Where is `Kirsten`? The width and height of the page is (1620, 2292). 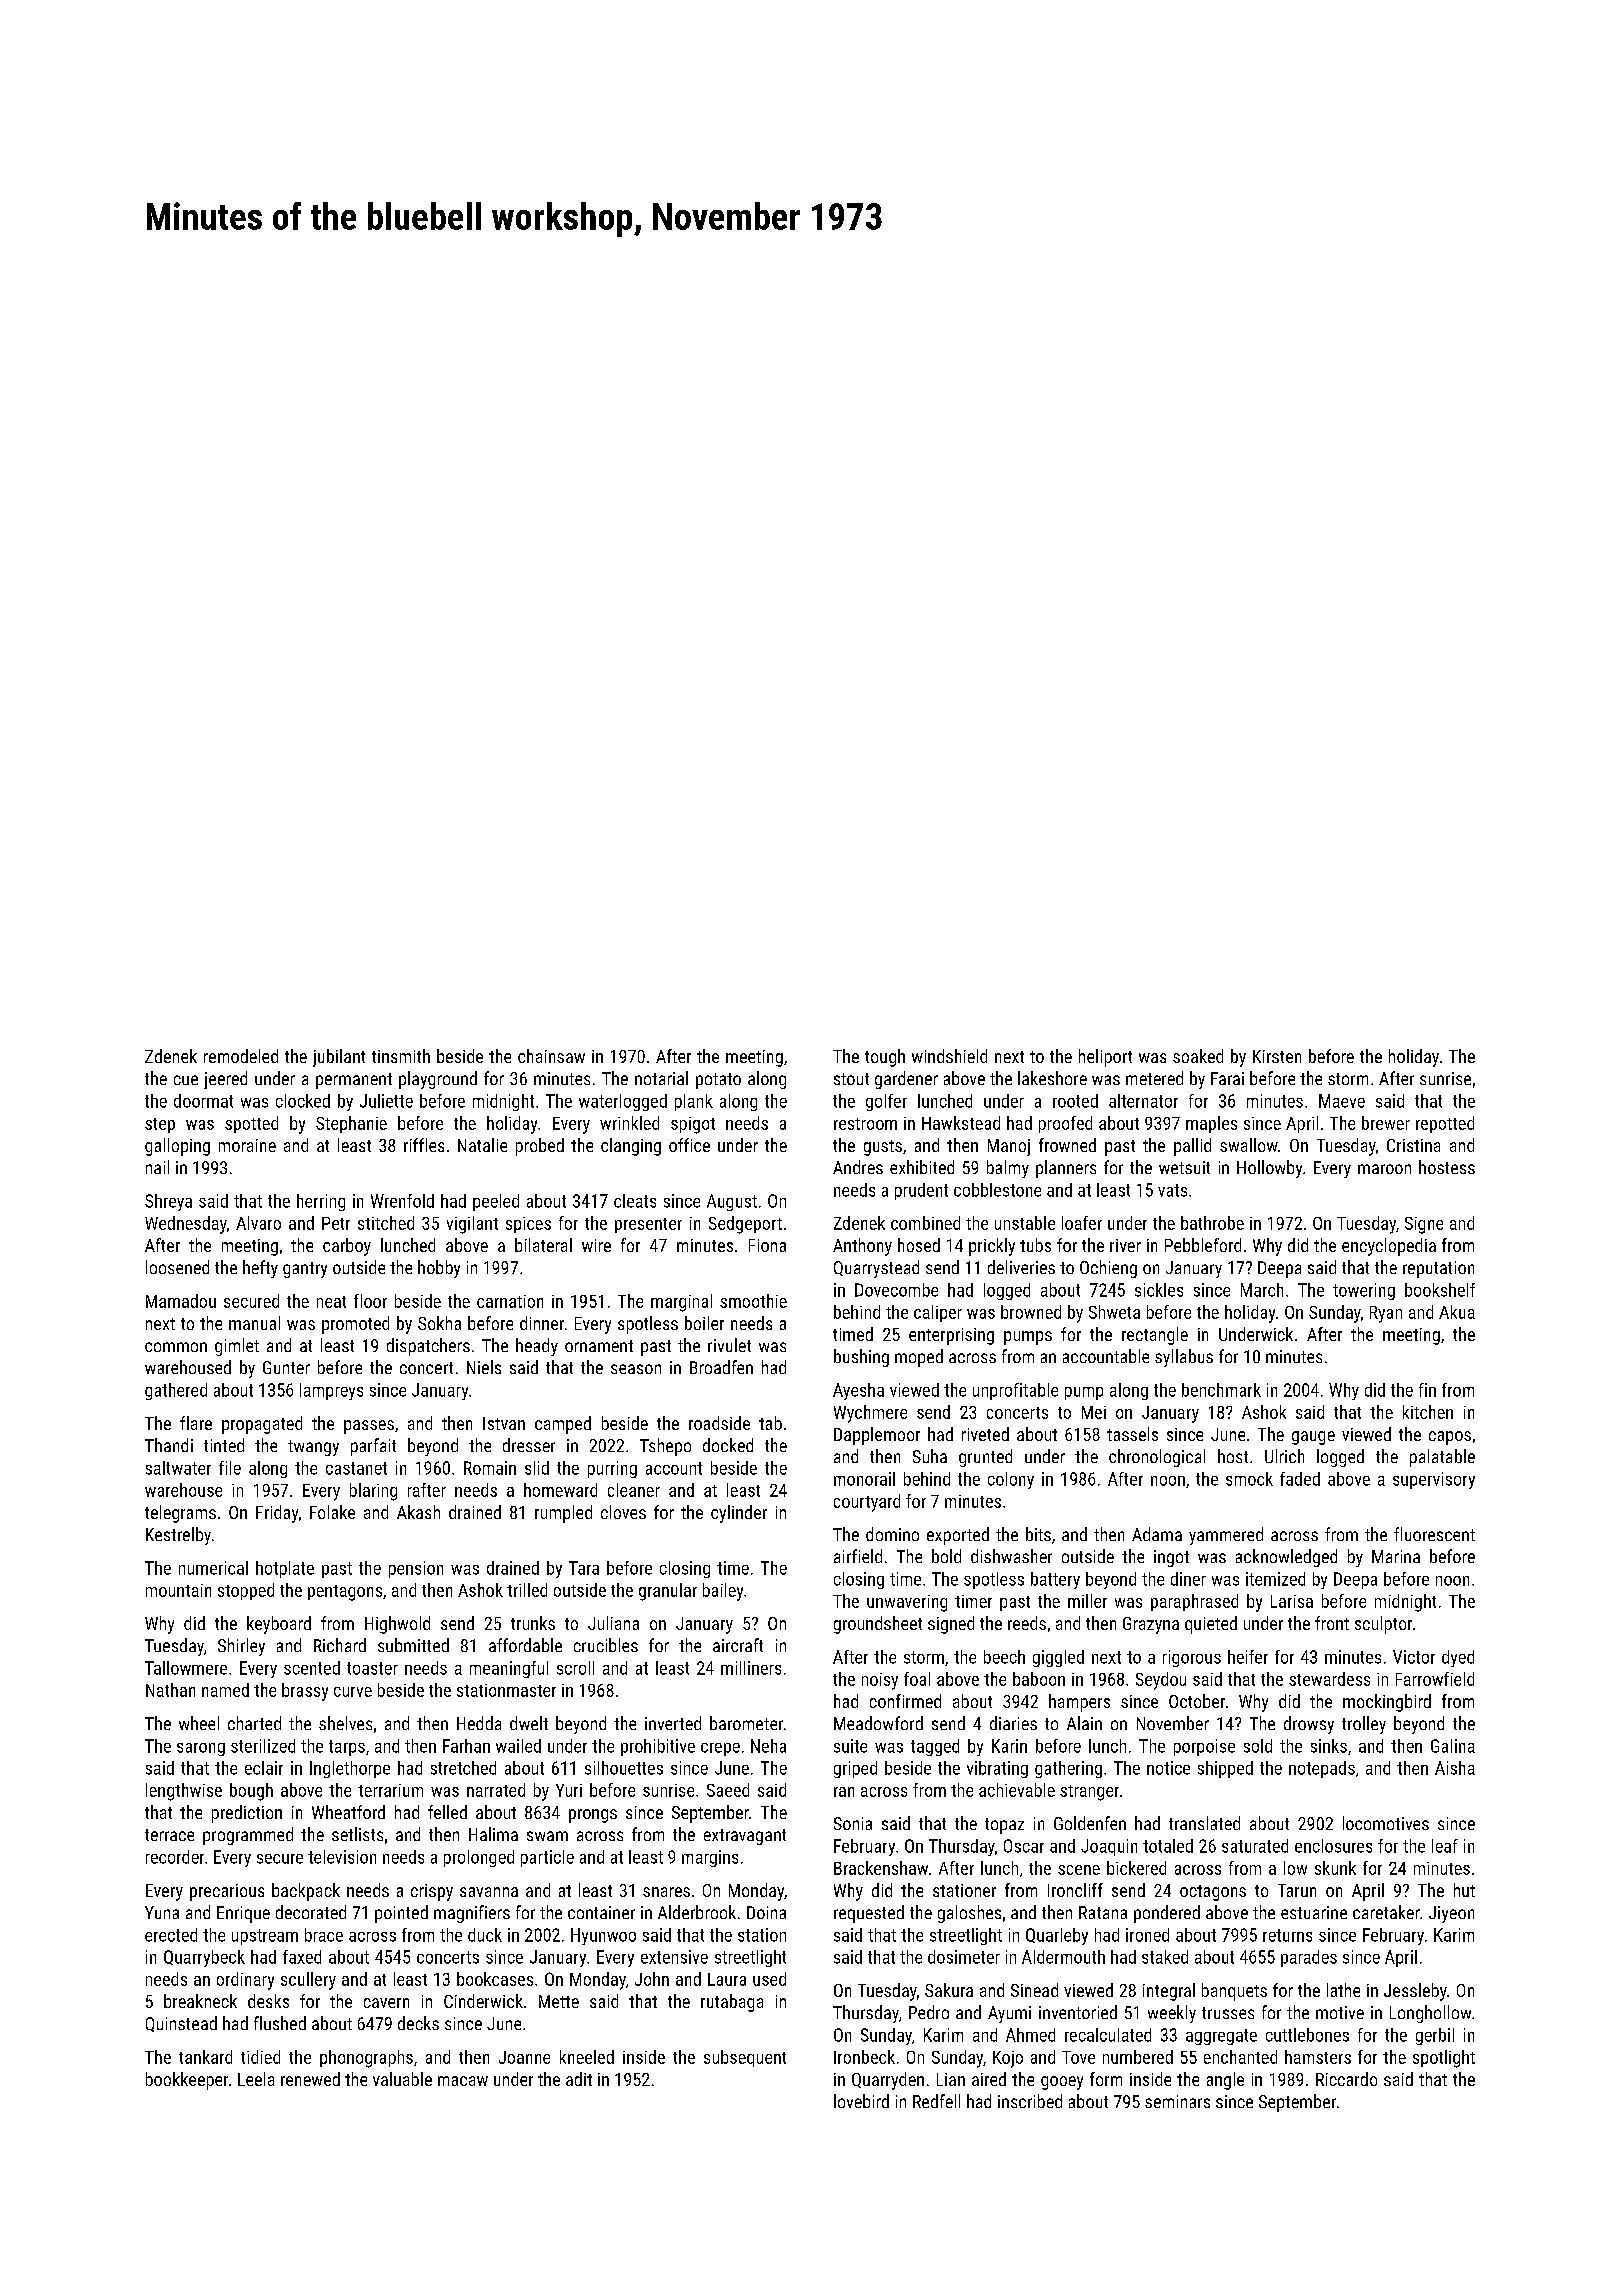 Kirsten is located at coordinates (1277, 1056).
